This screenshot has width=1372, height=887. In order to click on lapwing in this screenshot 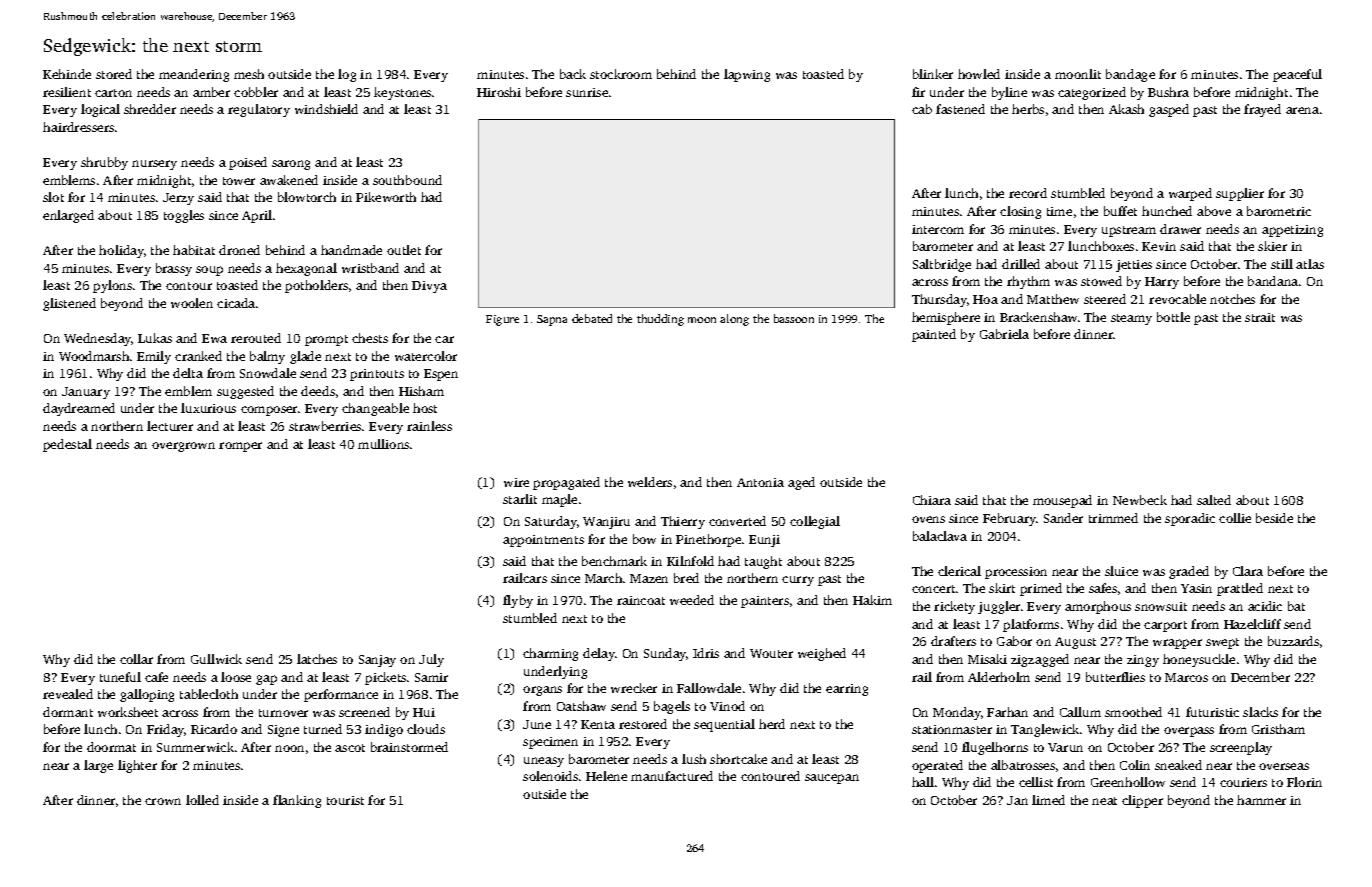, I will do `click(747, 75)`.
